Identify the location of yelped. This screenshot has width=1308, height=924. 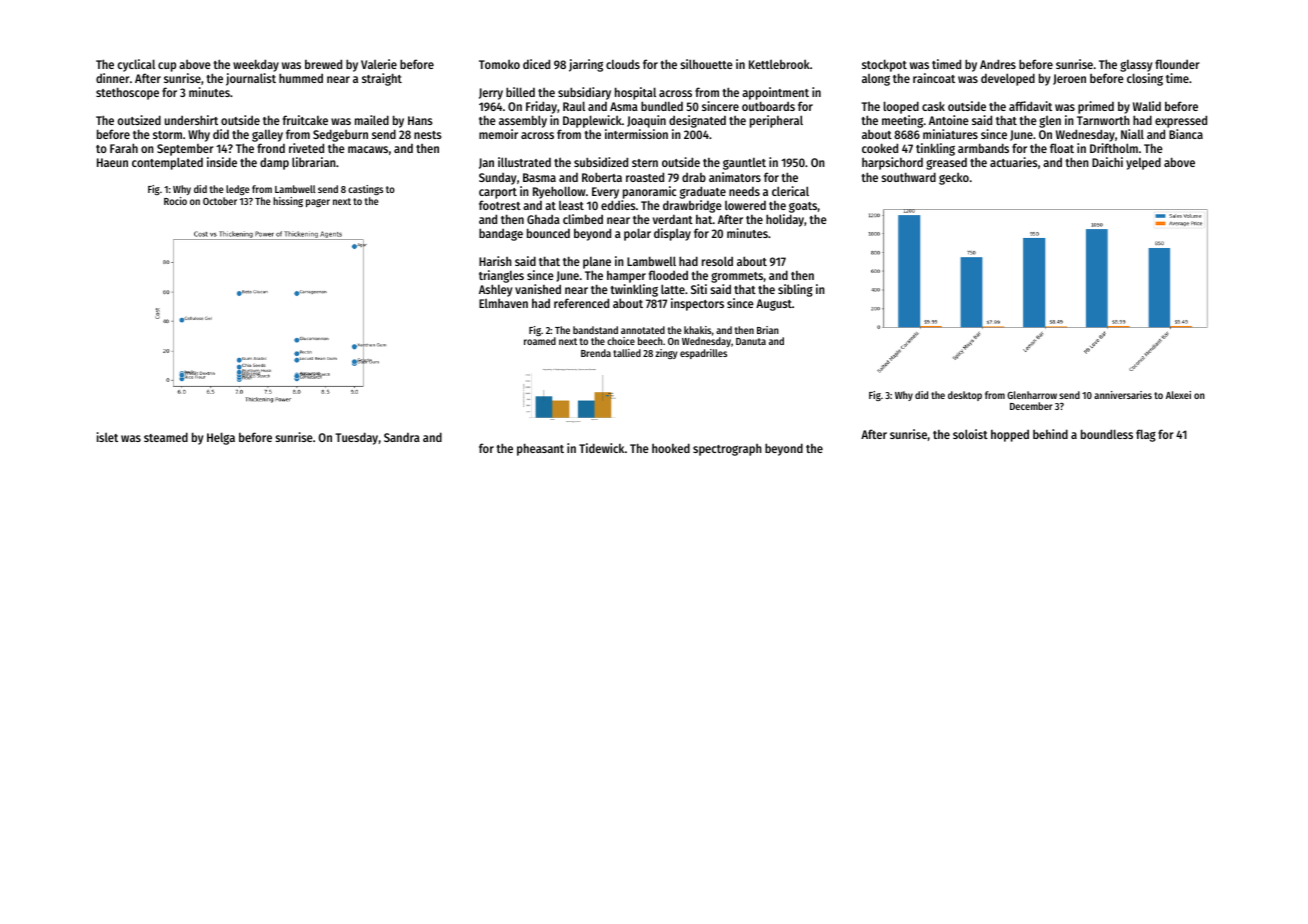
(1143, 163).
